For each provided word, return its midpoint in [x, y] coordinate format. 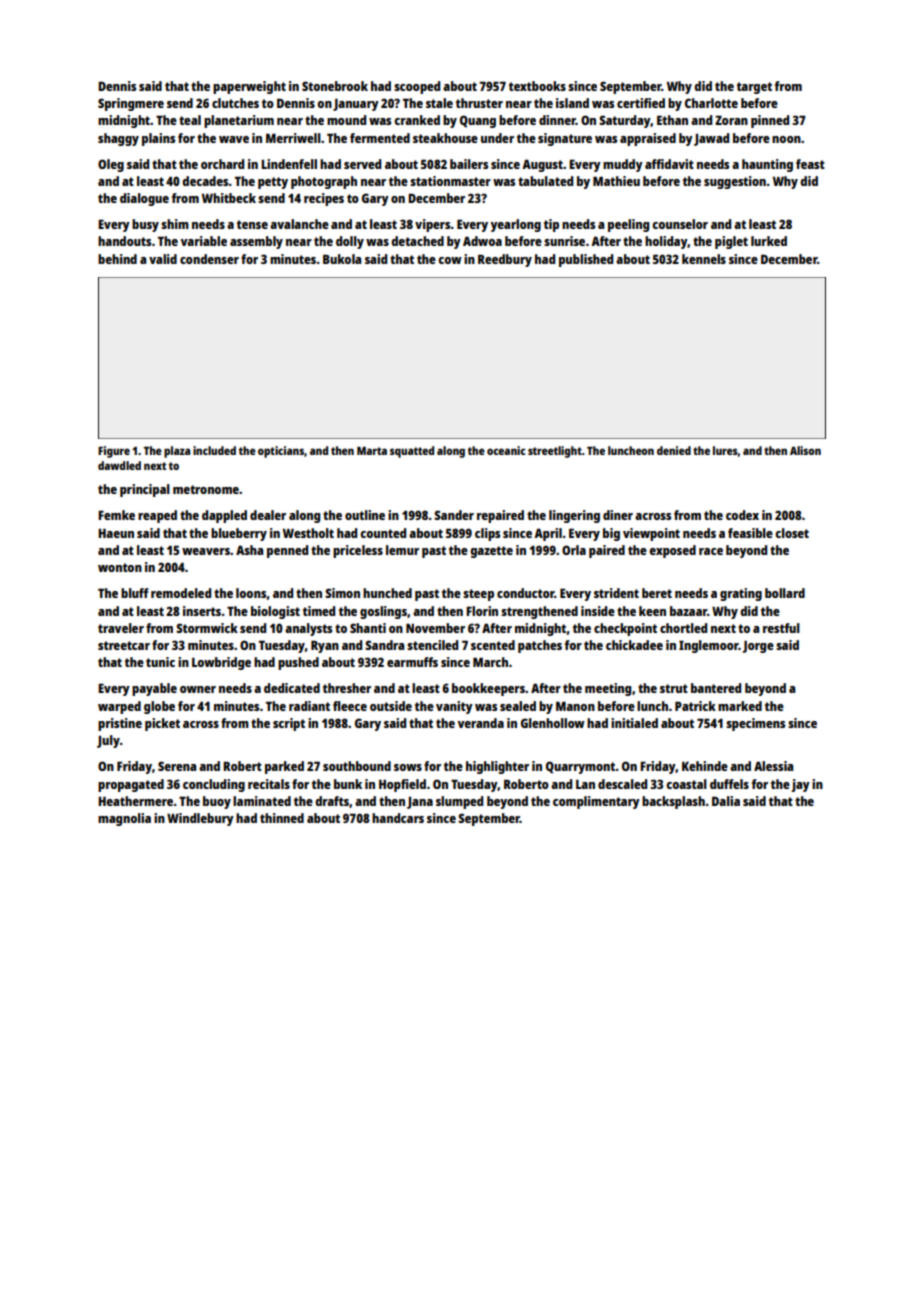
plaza [177, 452]
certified [641, 103]
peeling [628, 225]
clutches [235, 103]
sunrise [564, 241]
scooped [417, 87]
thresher [347, 688]
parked [284, 767]
